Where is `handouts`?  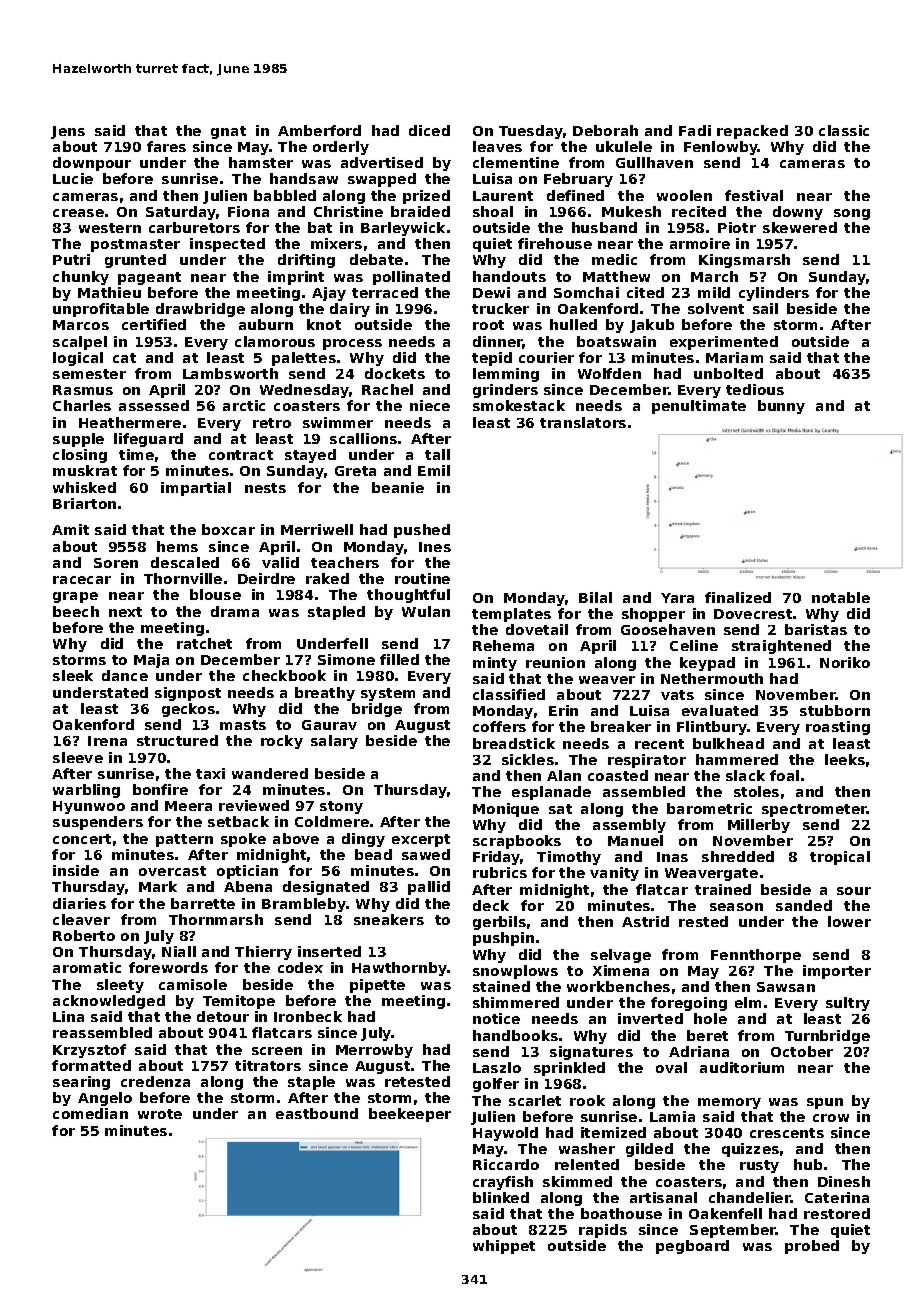
handouts is located at coordinates (509, 276).
